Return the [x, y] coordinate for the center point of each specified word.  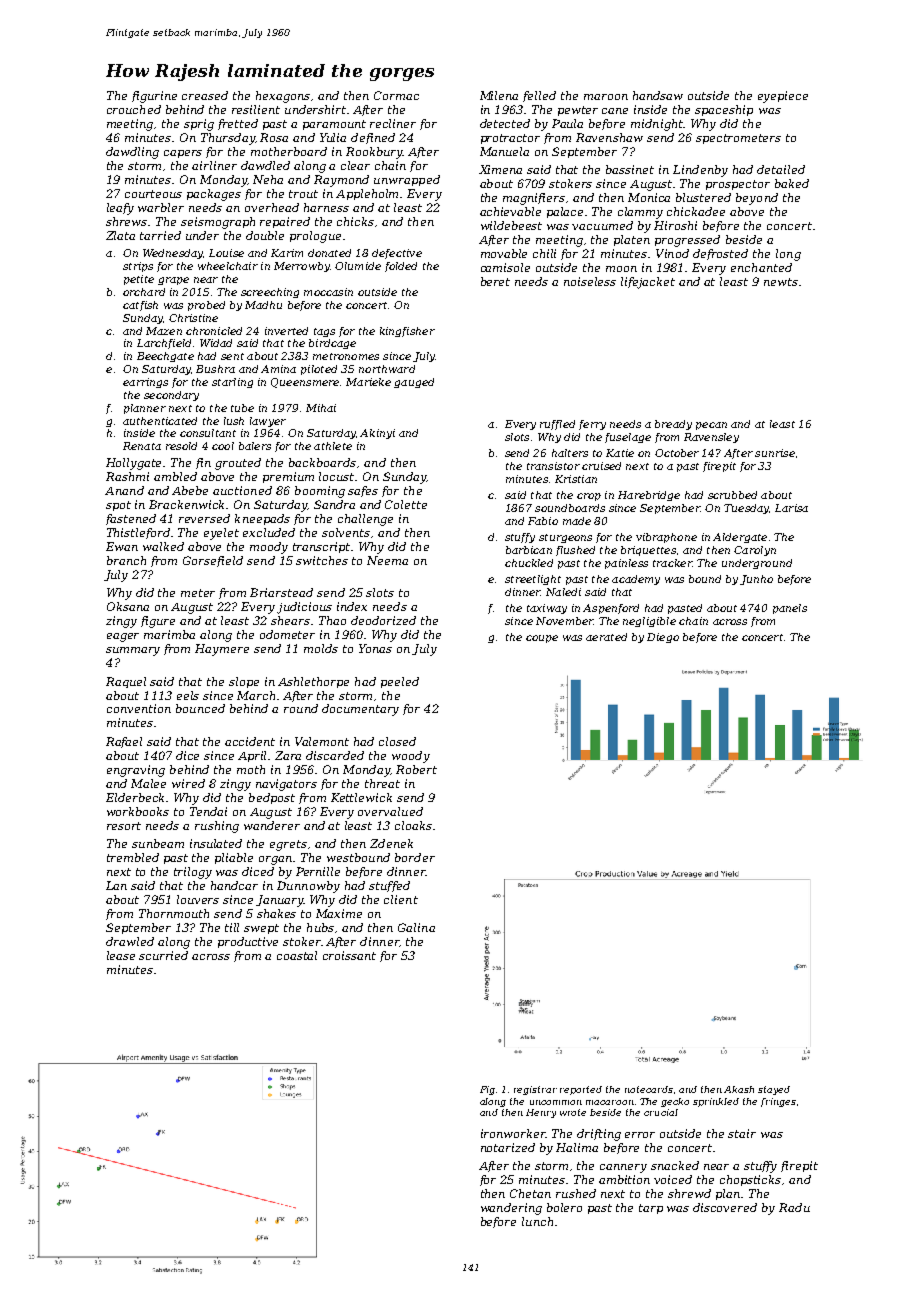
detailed [781, 169]
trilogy [193, 873]
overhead [272, 207]
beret [495, 281]
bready [673, 425]
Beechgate [165, 357]
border [415, 857]
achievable [510, 211]
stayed [774, 1090]
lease [121, 955]
